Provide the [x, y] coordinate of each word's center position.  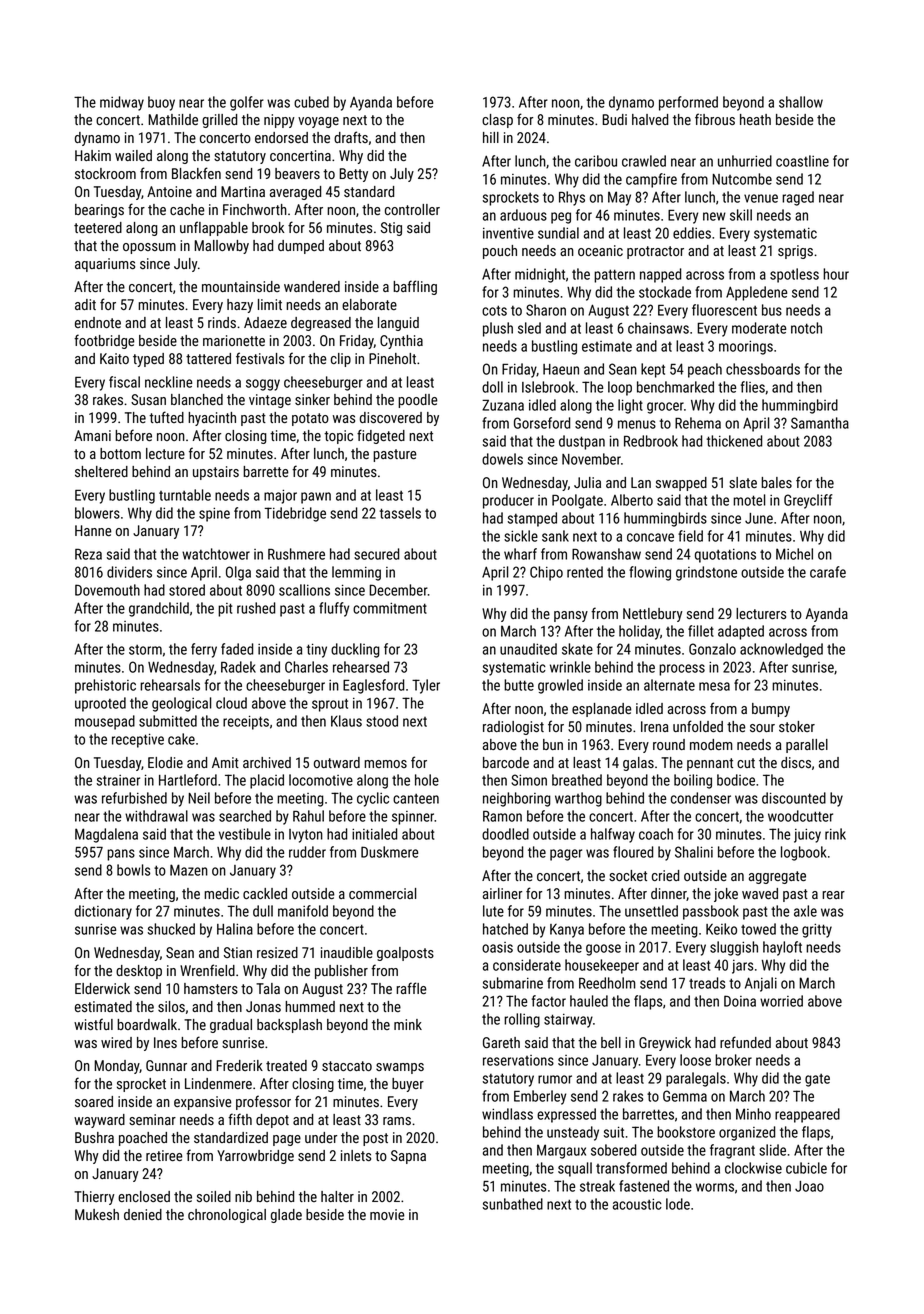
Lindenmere [218, 1083]
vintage [270, 401]
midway [122, 103]
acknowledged [781, 650]
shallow [801, 102]
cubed [311, 102]
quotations [725, 556]
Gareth [501, 1042]
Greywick [665, 1044]
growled [560, 686]
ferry [204, 650]
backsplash [289, 1026]
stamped [532, 519]
